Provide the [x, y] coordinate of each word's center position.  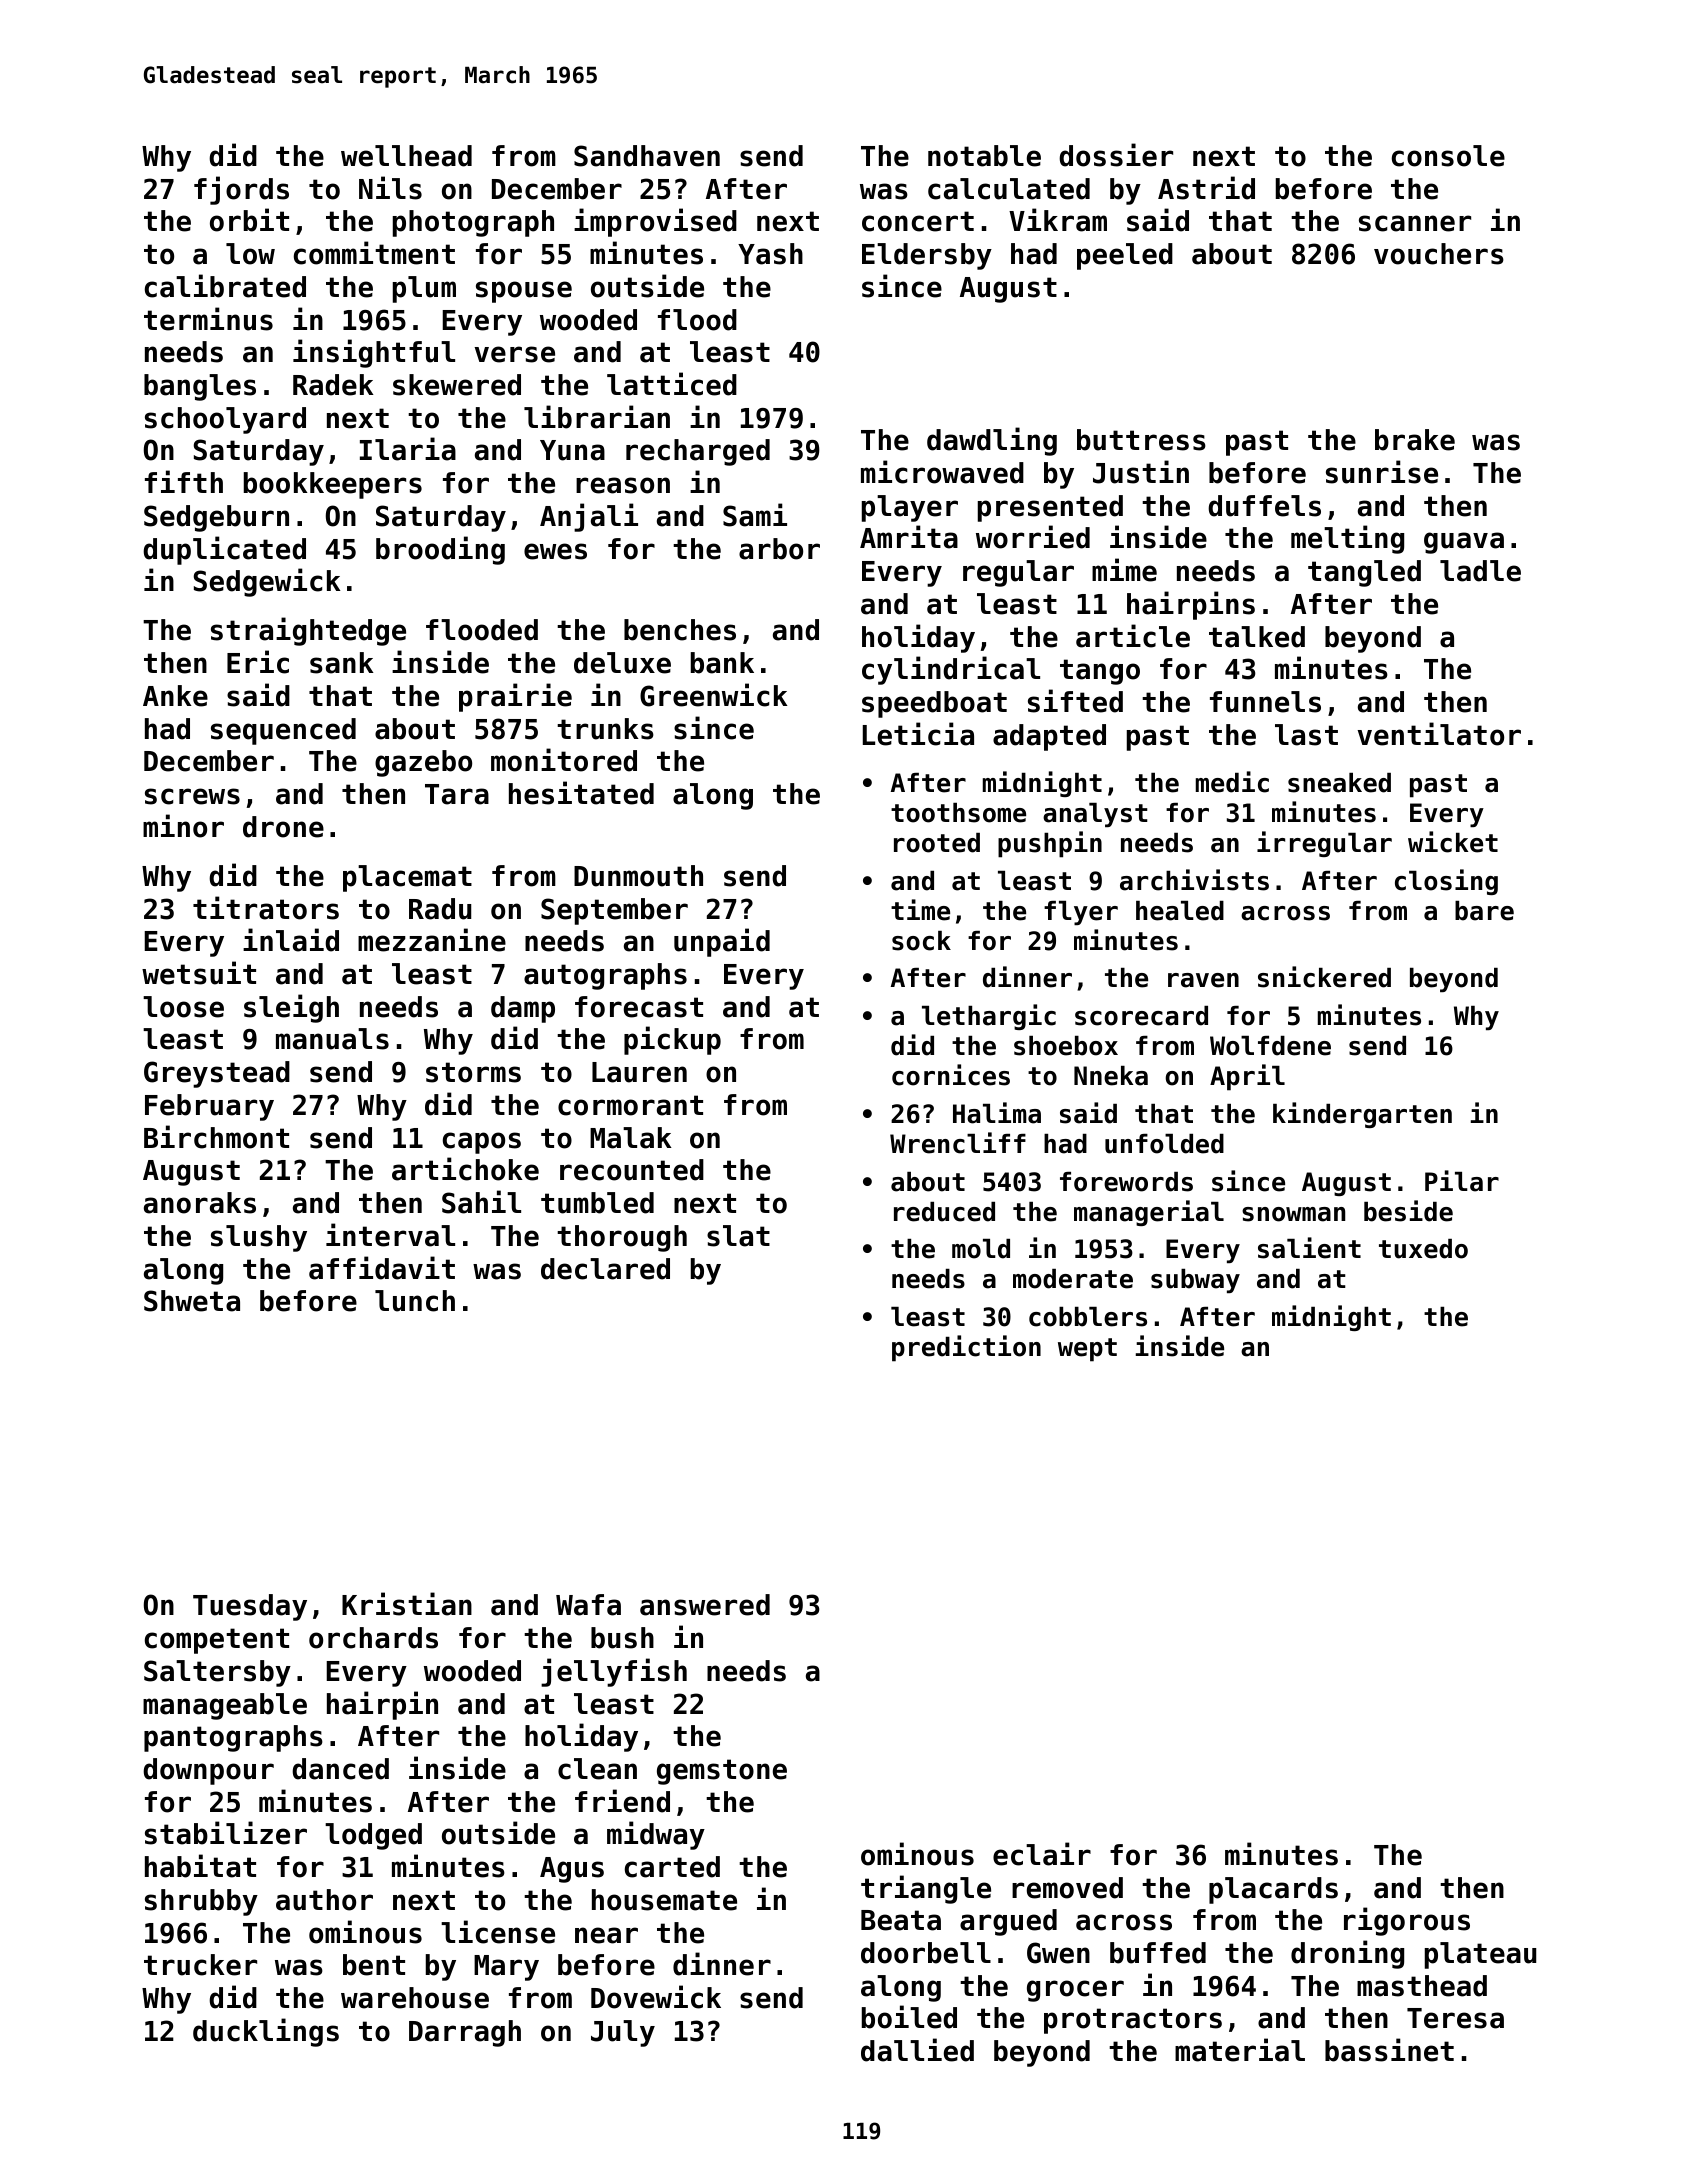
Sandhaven [647, 156]
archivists [1194, 880]
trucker [200, 1965]
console [1448, 156]
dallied [917, 2050]
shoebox [1066, 1046]
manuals [332, 1039]
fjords [241, 190]
